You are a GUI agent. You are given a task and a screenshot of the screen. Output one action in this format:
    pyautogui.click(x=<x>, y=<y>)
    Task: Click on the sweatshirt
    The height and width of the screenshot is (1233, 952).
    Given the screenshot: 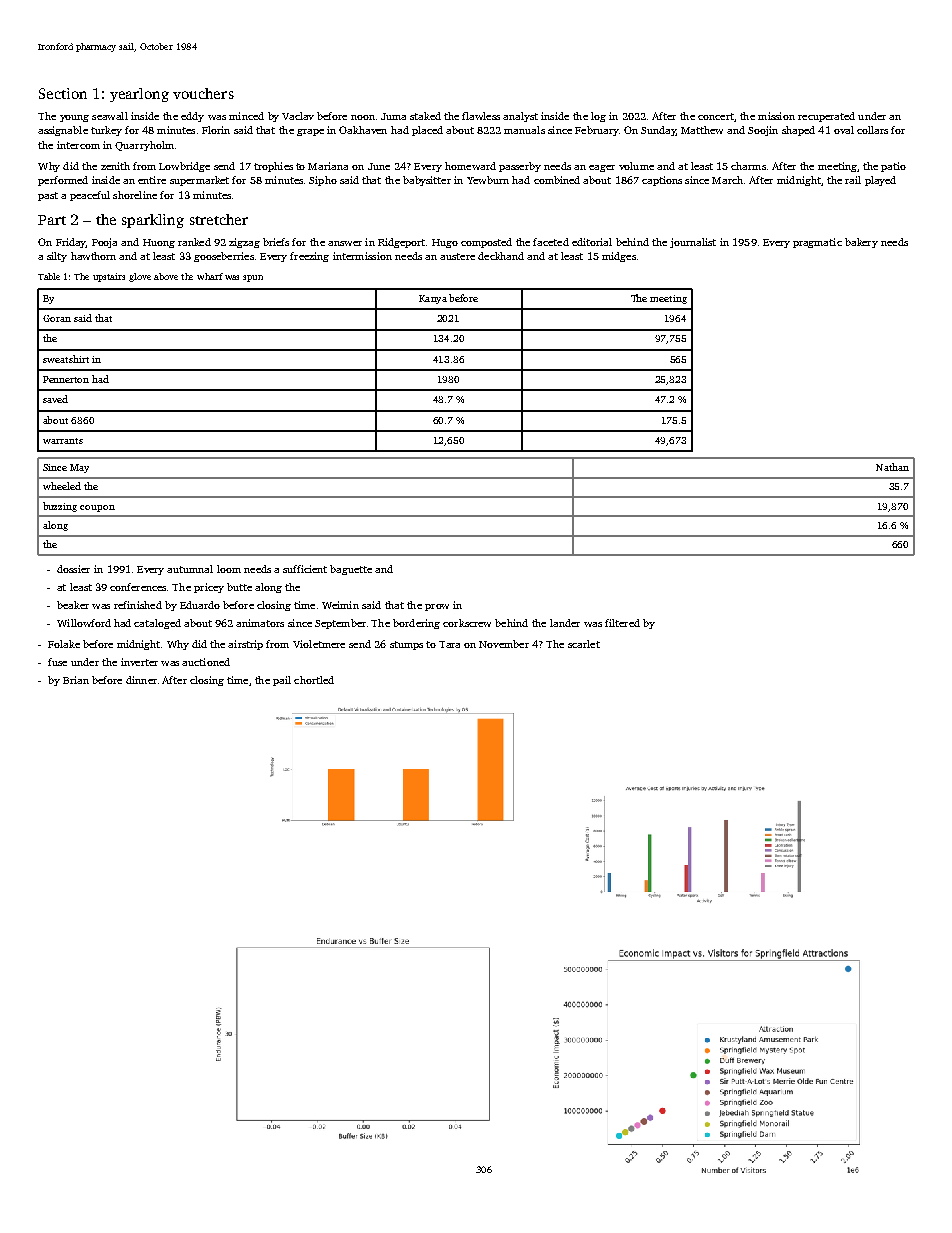 What is the action you would take?
    pyautogui.click(x=66, y=359)
